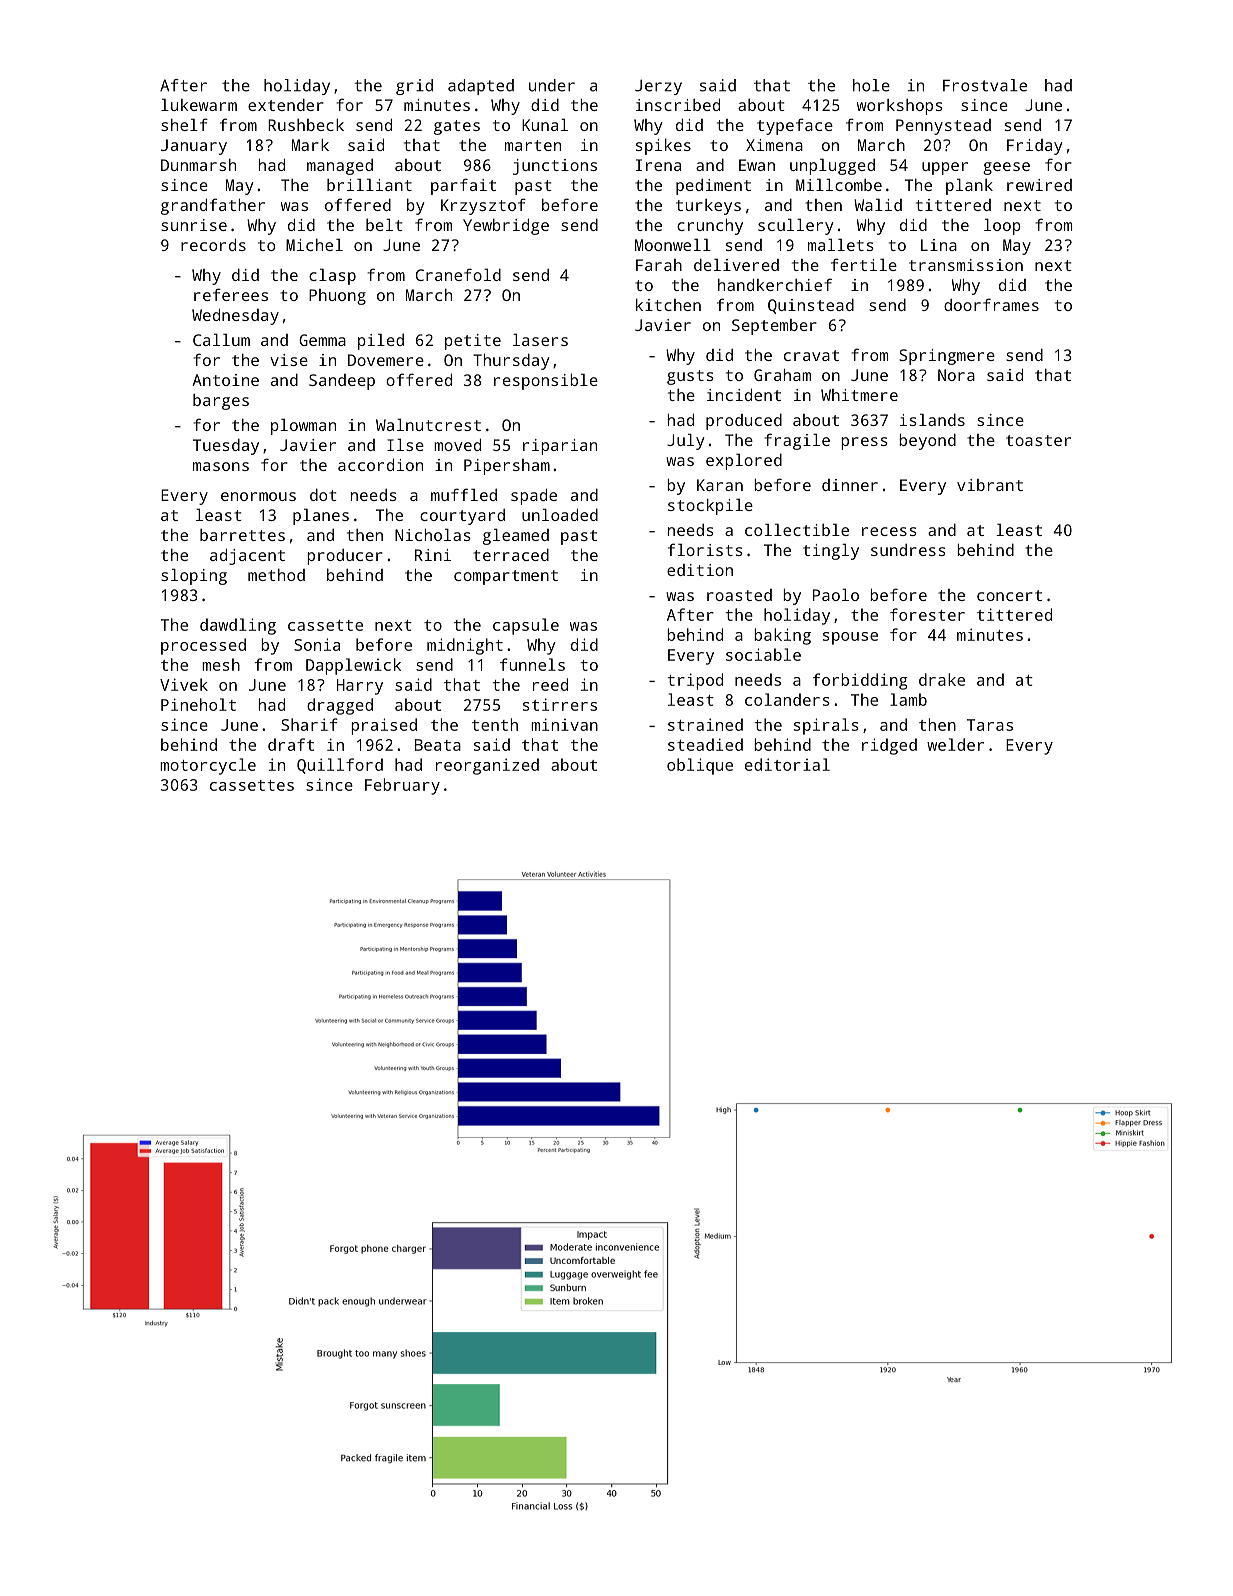 This screenshot has width=1233, height=1596. I want to click on parfait, so click(463, 186).
